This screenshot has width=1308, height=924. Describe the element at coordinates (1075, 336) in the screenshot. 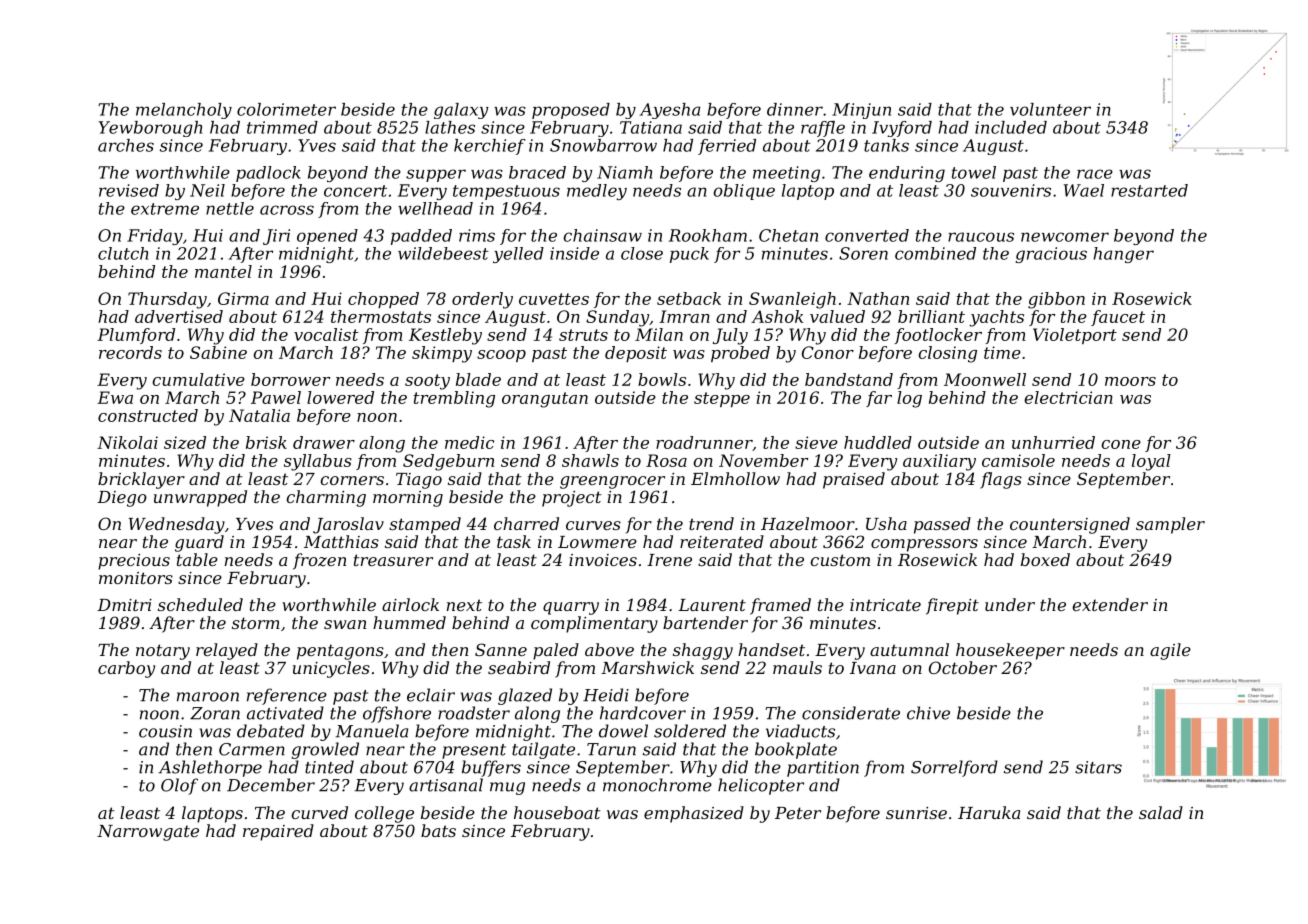

I see `Violetport` at that location.
